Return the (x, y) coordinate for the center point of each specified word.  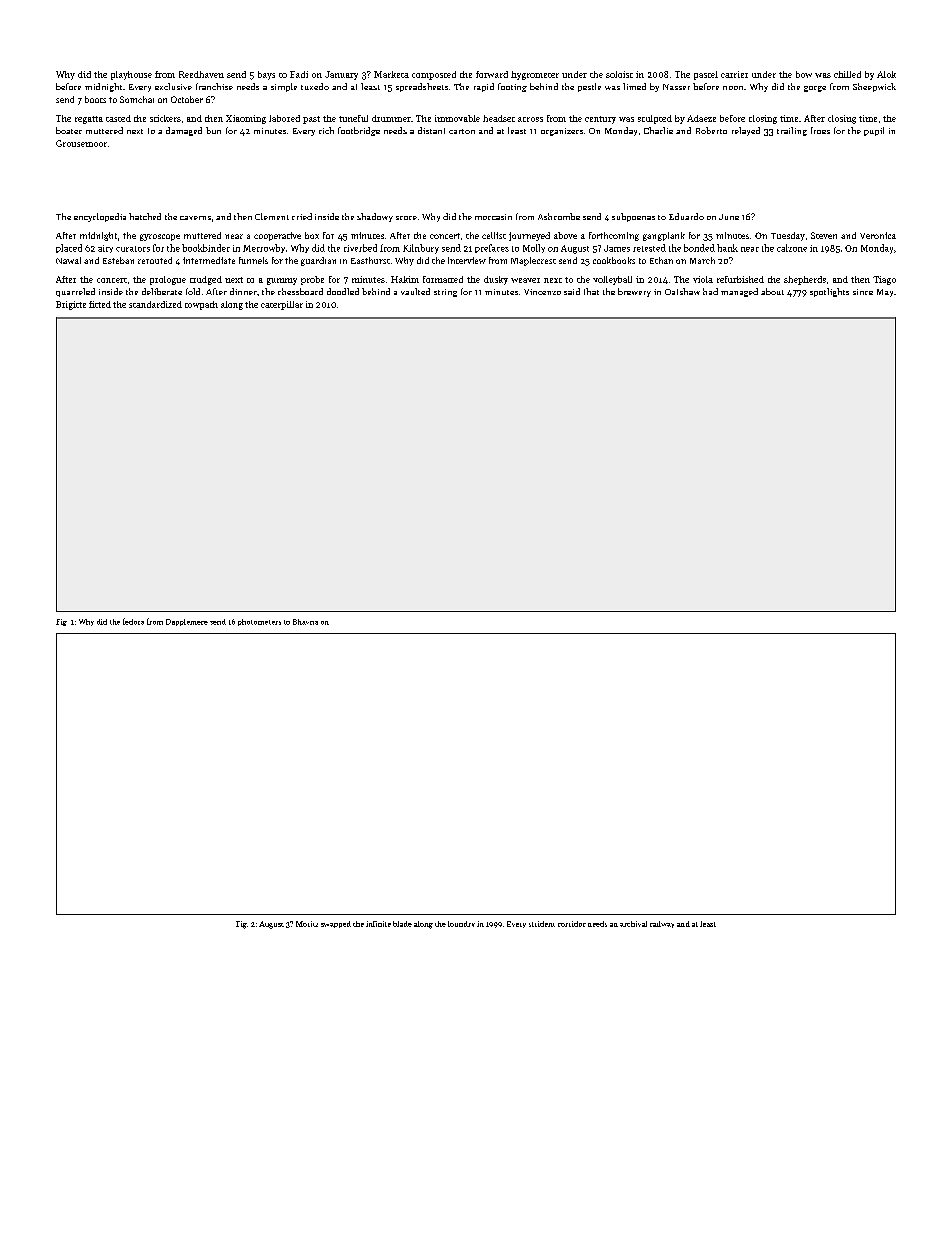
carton (462, 131)
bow (804, 74)
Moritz (307, 924)
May (885, 293)
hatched (145, 216)
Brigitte (71, 305)
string (445, 293)
